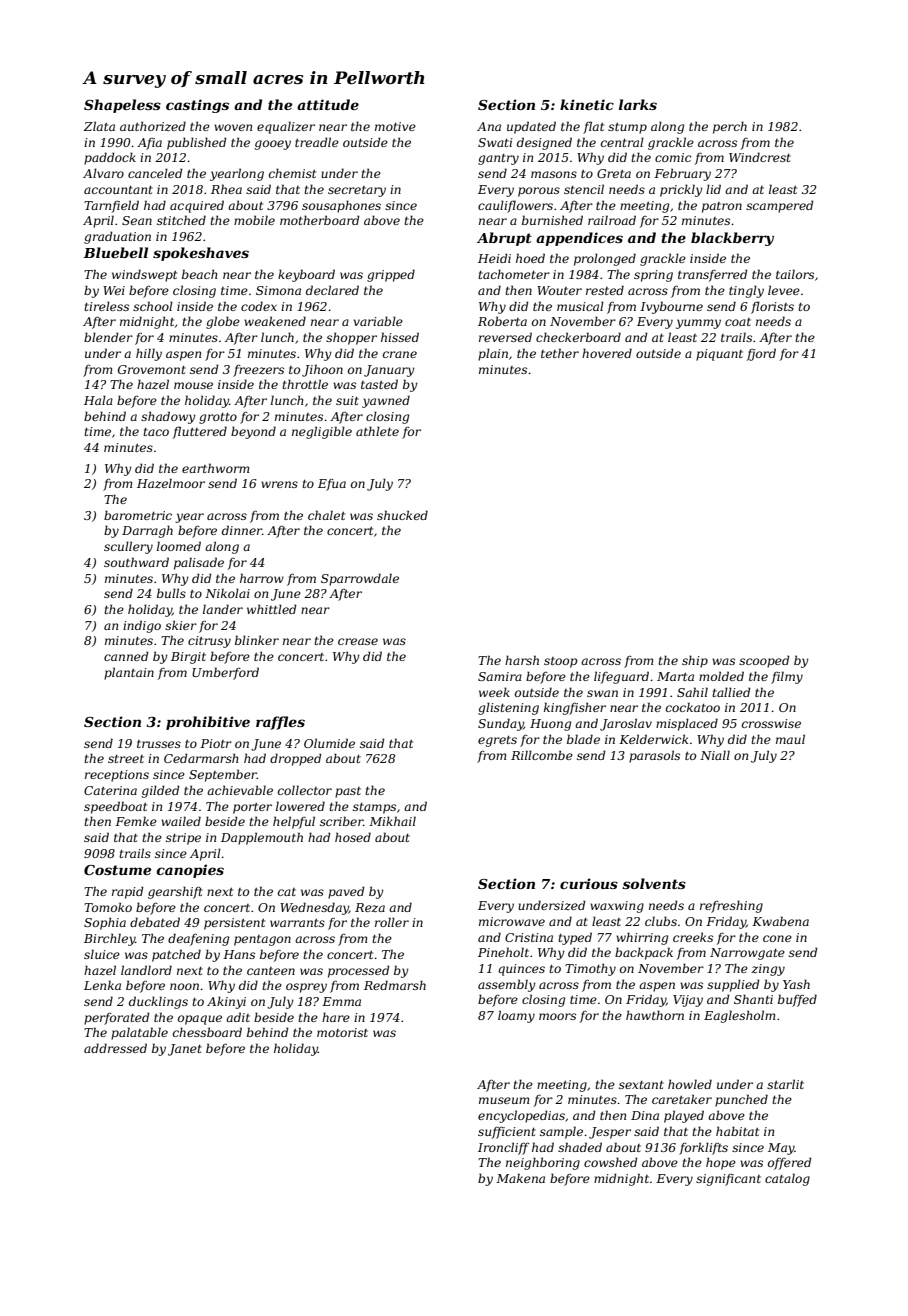 The width and height of the screenshot is (908, 1316). What do you see at coordinates (185, 1050) in the screenshot?
I see `Janet` at bounding box center [185, 1050].
